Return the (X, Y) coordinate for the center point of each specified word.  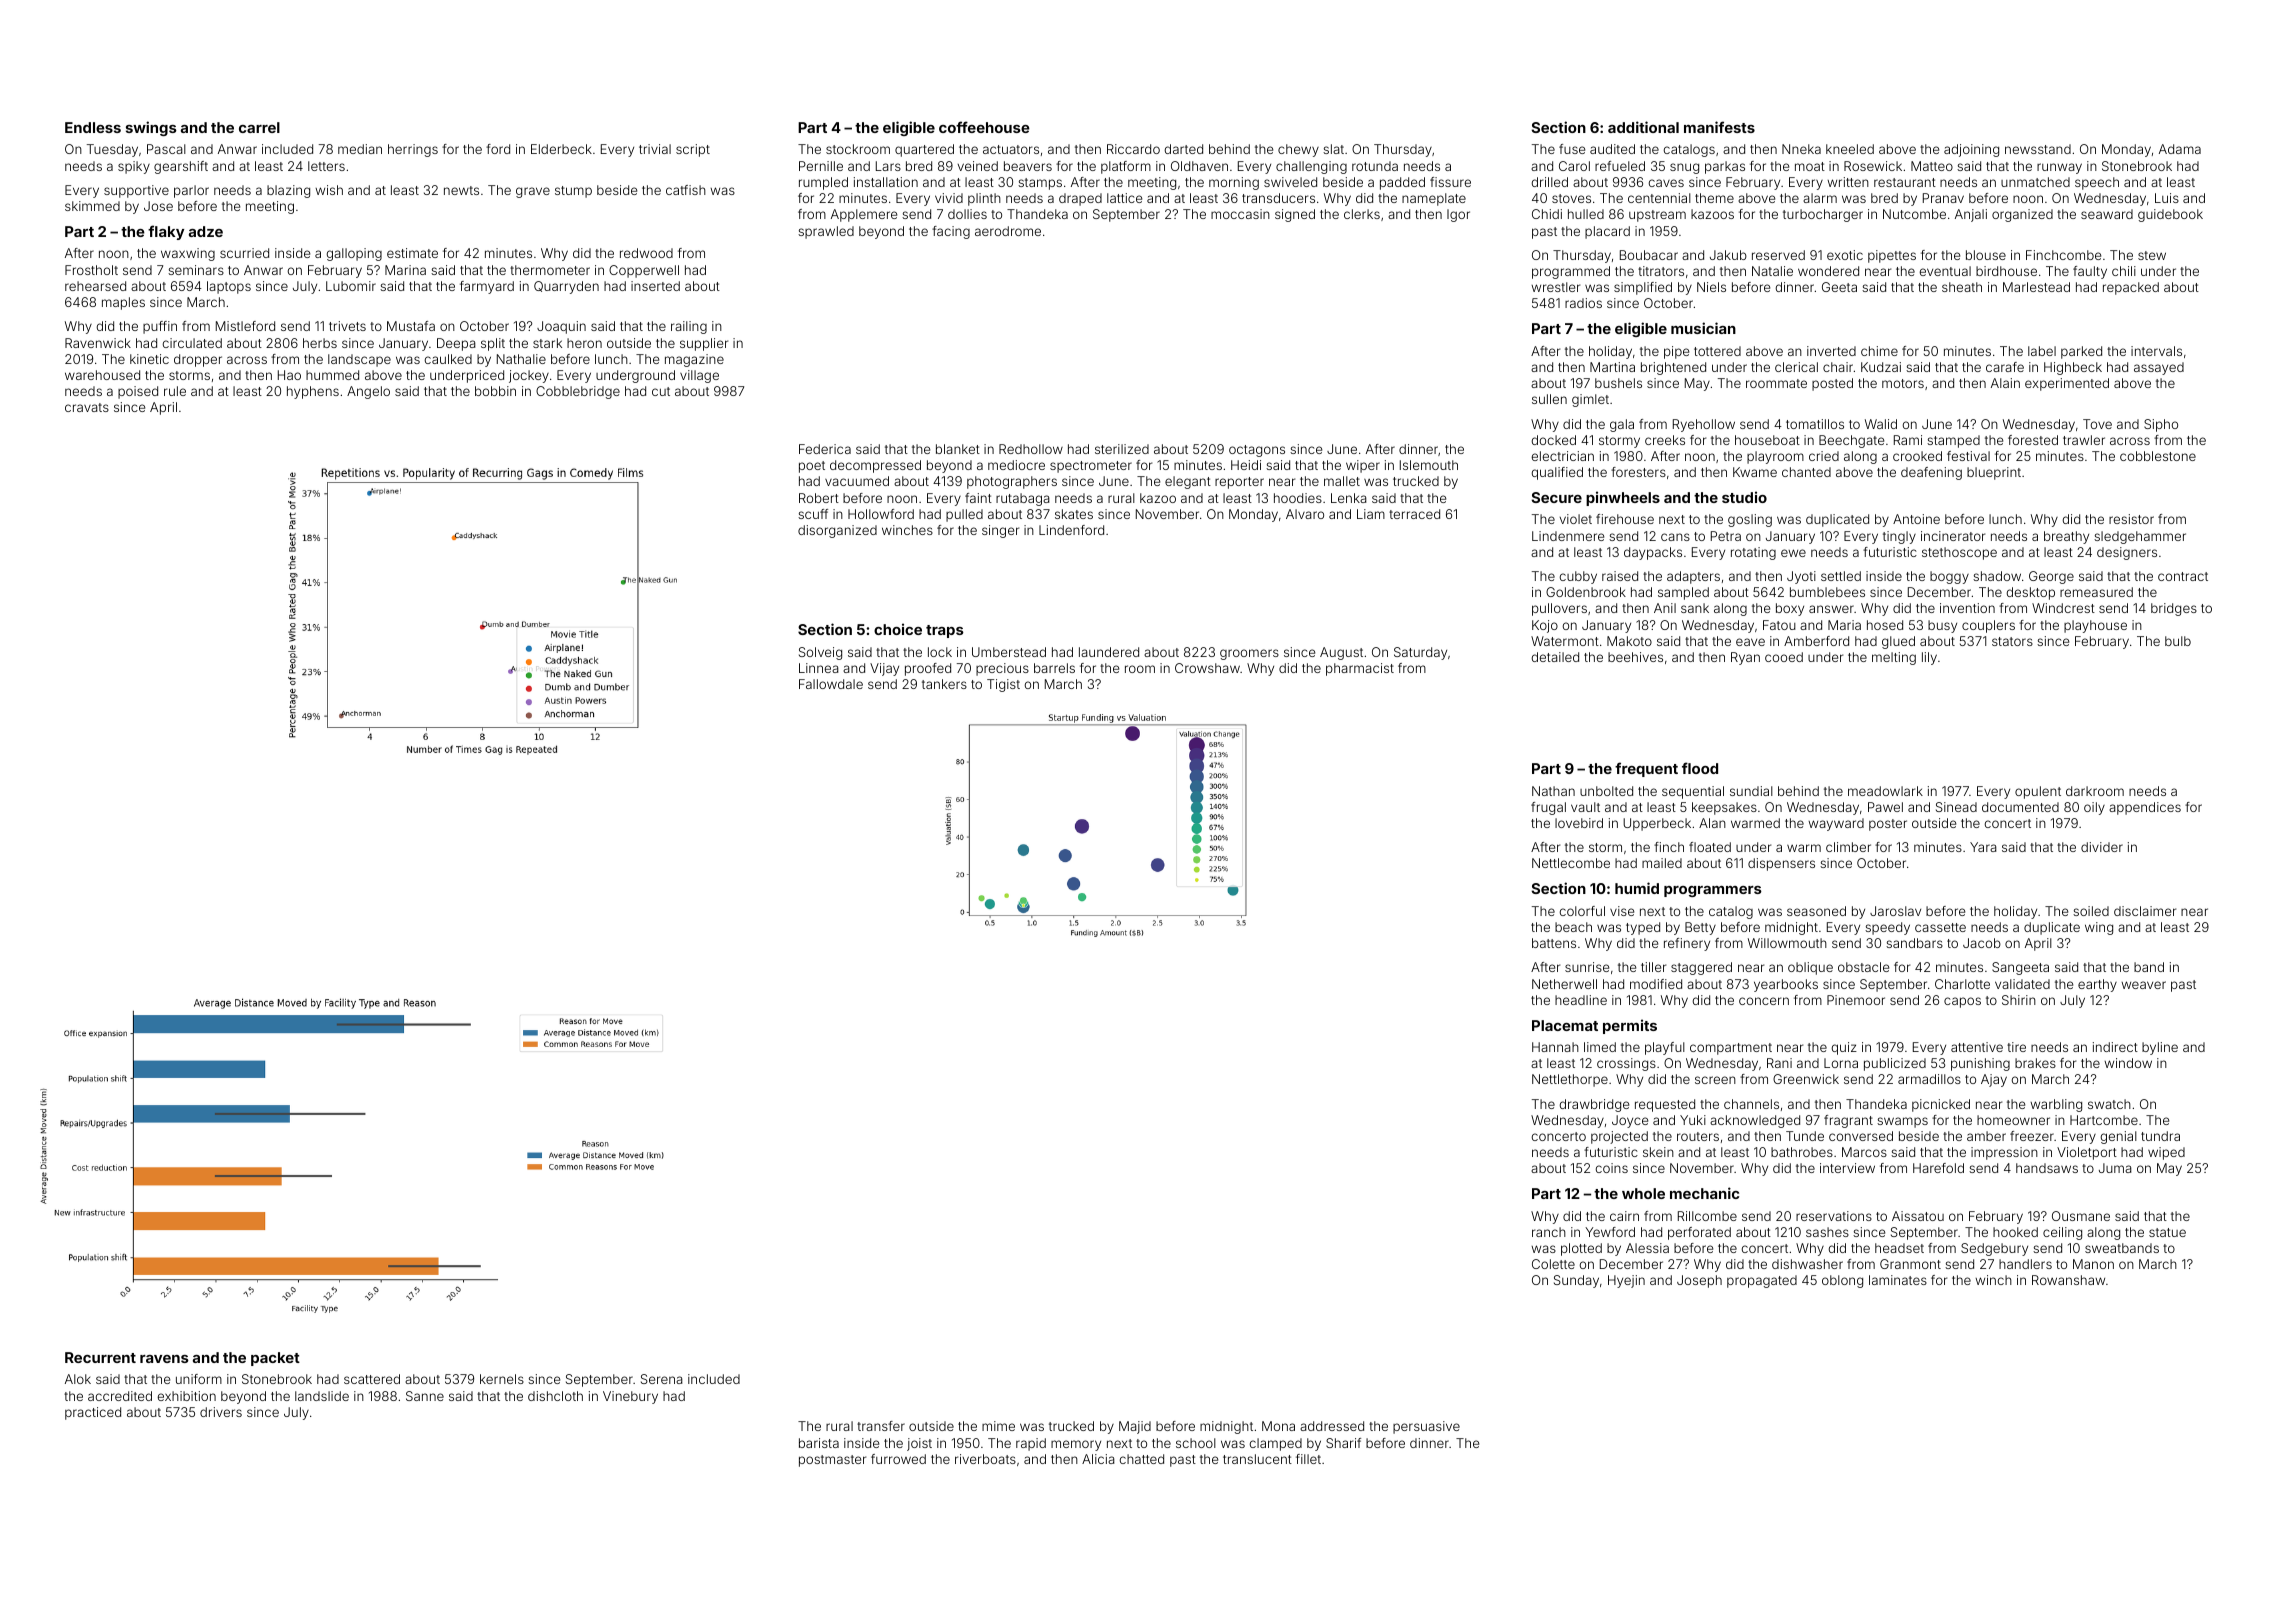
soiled (2091, 911)
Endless (93, 127)
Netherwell (1564, 984)
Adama (2180, 149)
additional (1643, 127)
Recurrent (100, 1357)
